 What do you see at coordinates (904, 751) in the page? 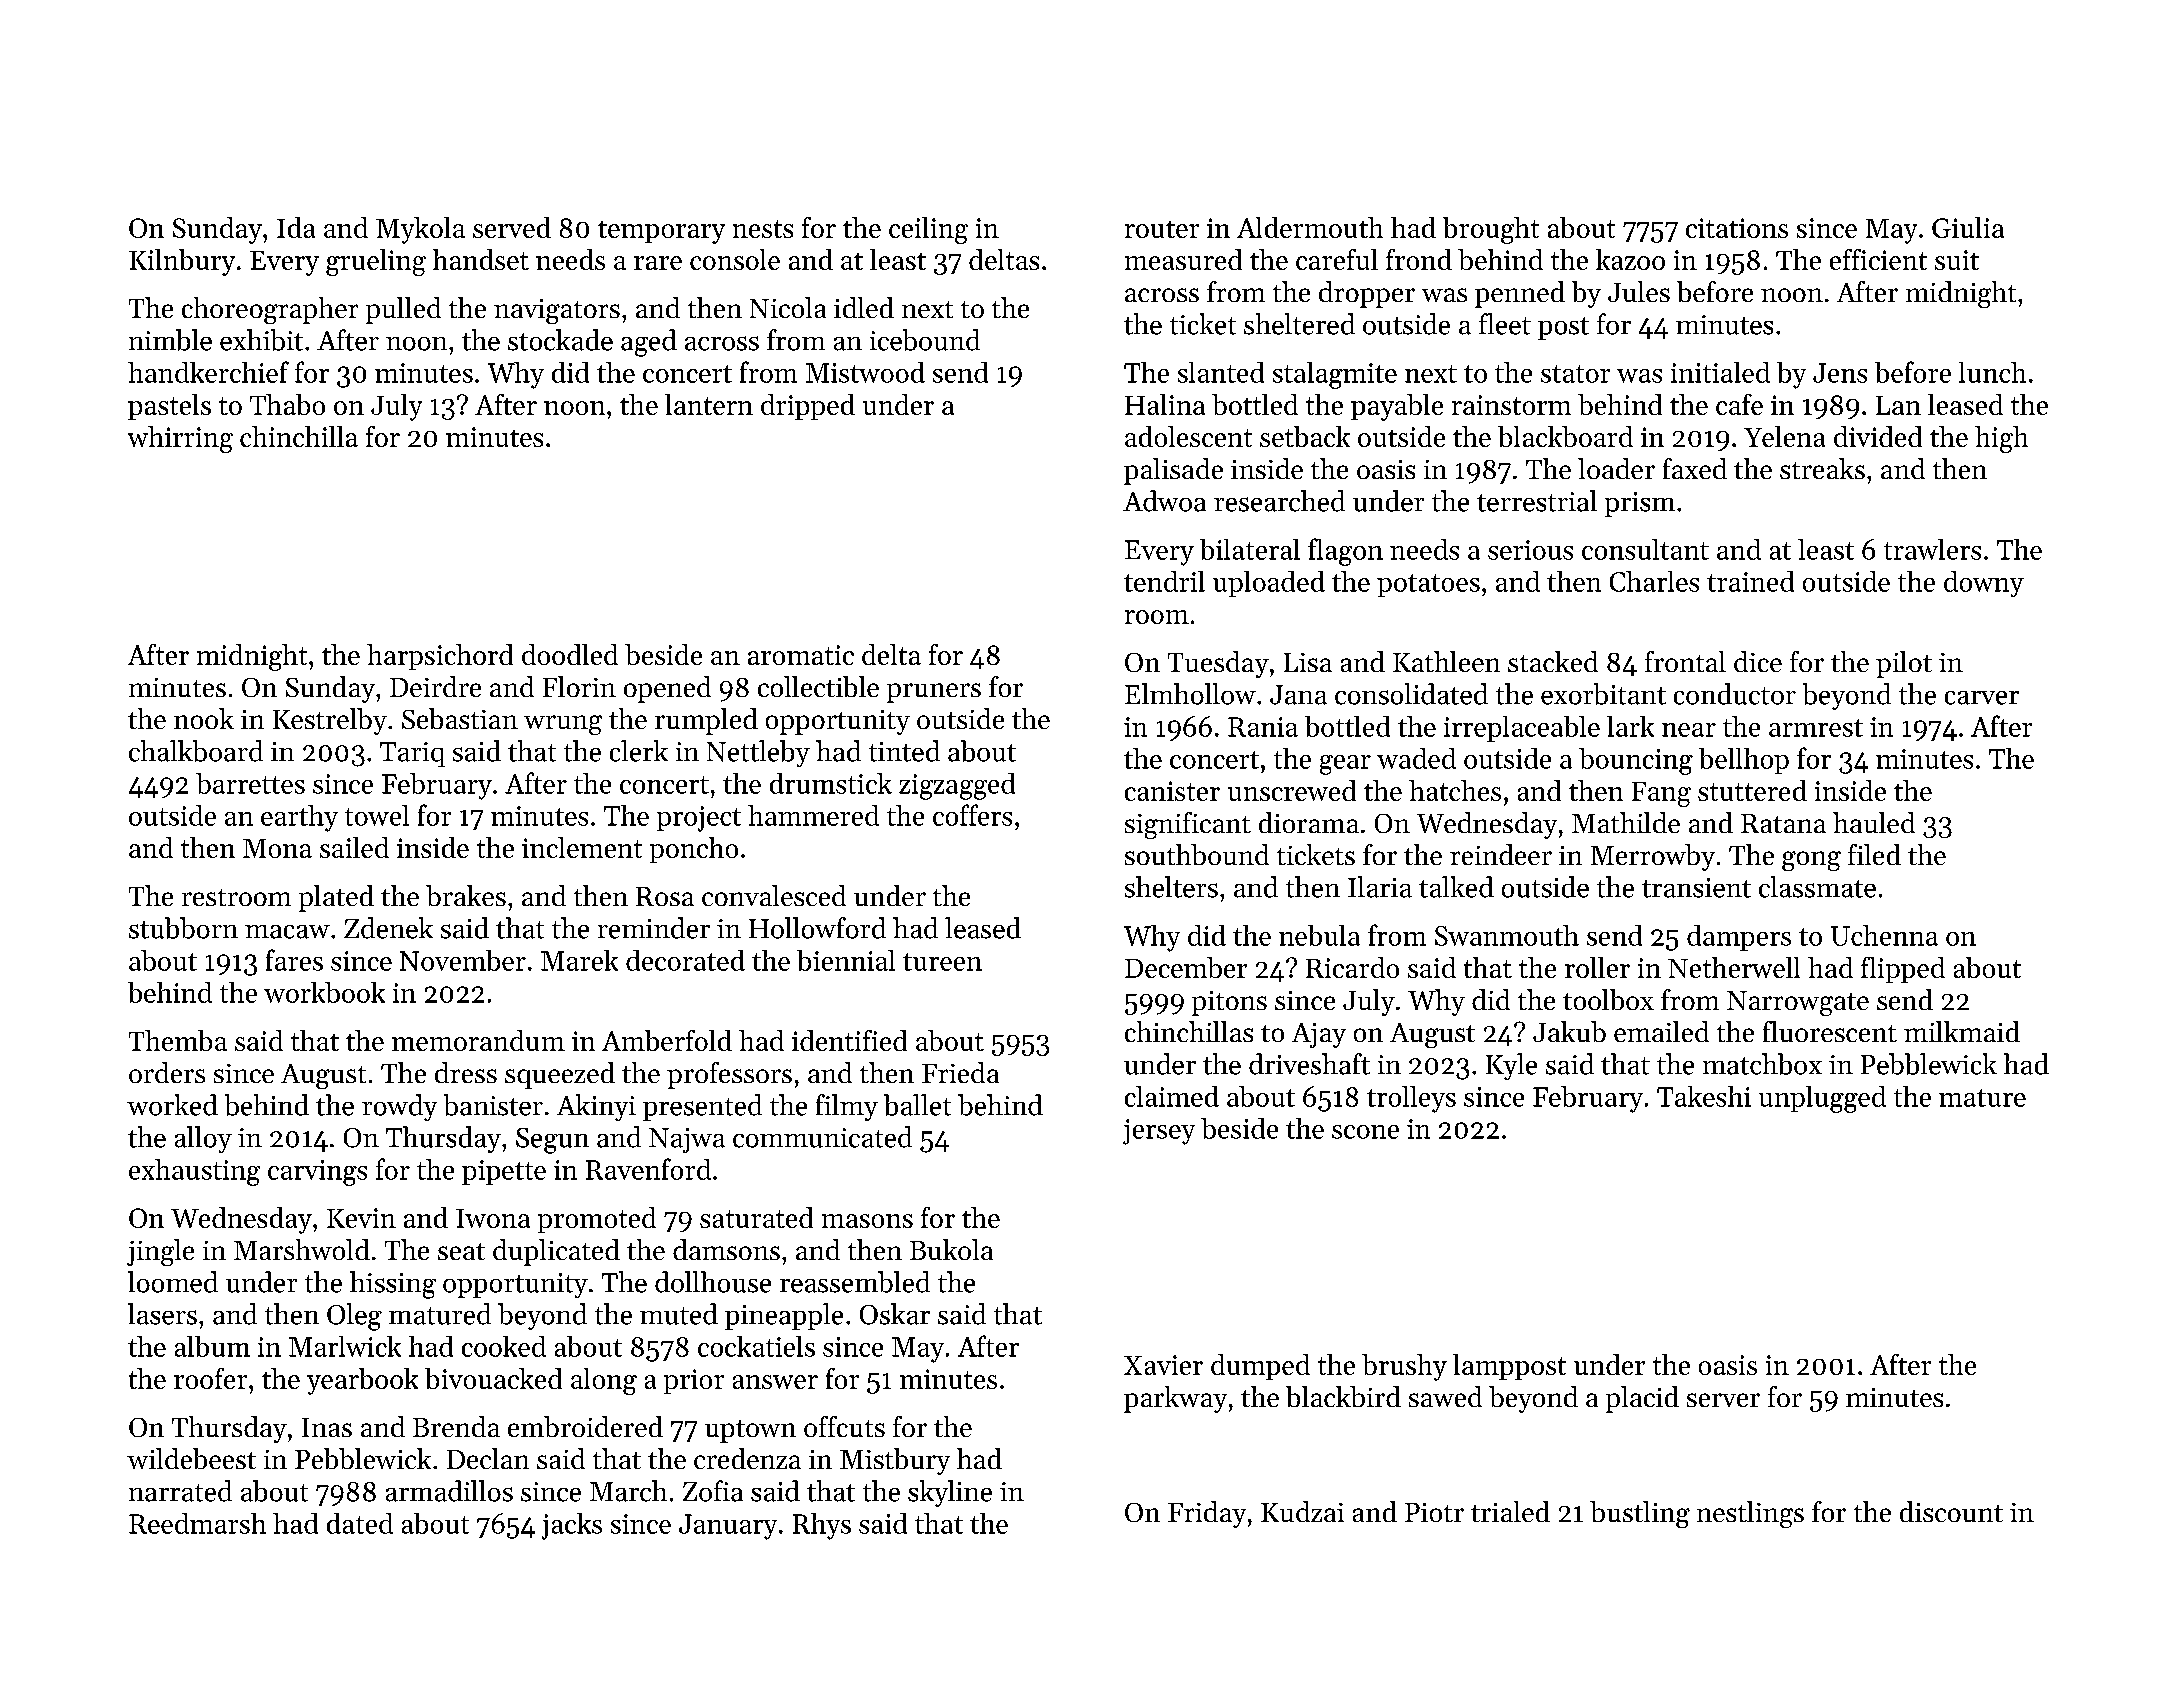
I see `tinted` at bounding box center [904, 751].
